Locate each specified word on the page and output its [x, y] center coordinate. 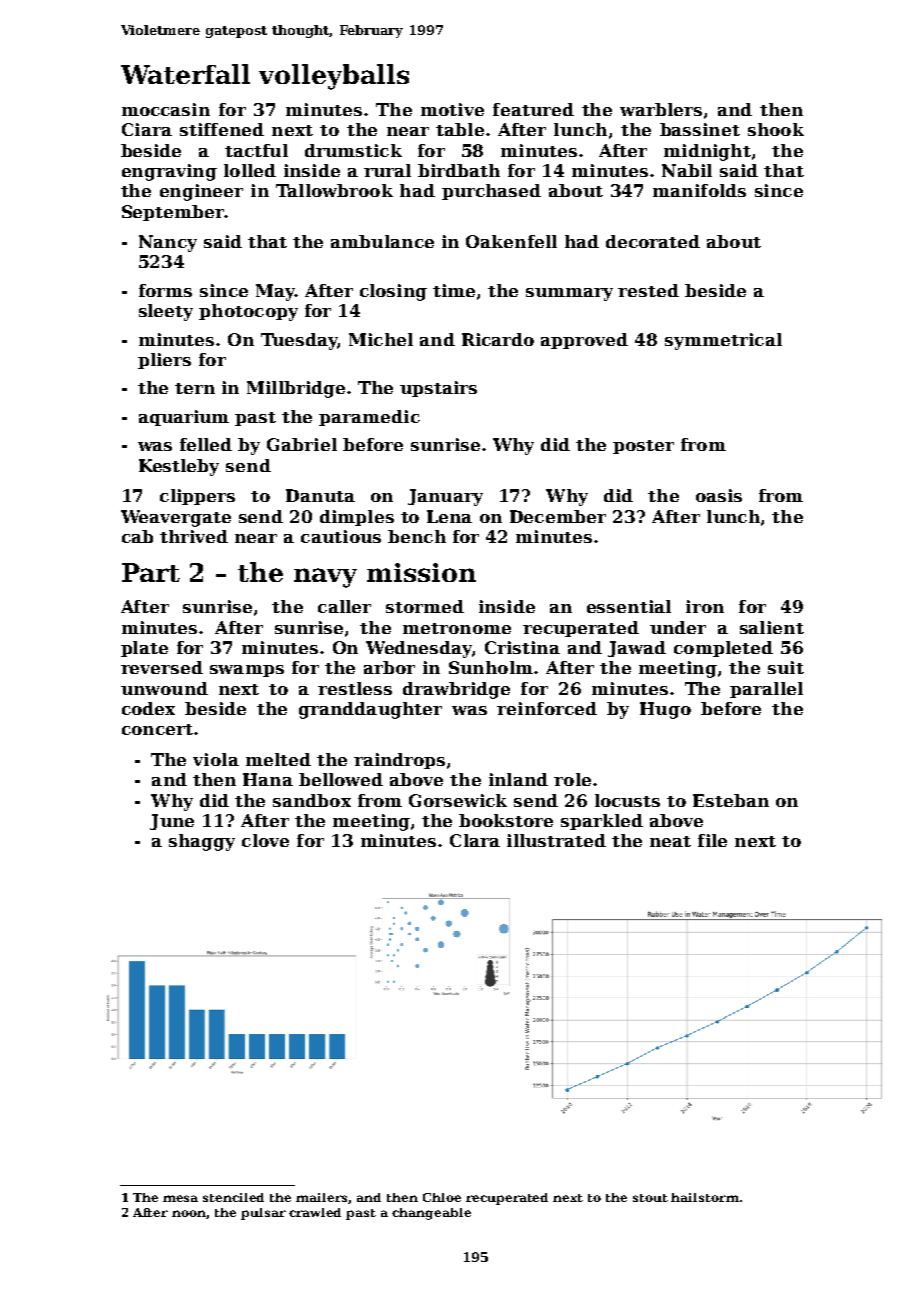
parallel [766, 690]
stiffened [222, 129]
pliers [164, 361]
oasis [719, 495]
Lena [449, 516]
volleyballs [334, 77]
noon [189, 1213]
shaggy [202, 842]
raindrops [399, 761]
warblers [661, 109]
